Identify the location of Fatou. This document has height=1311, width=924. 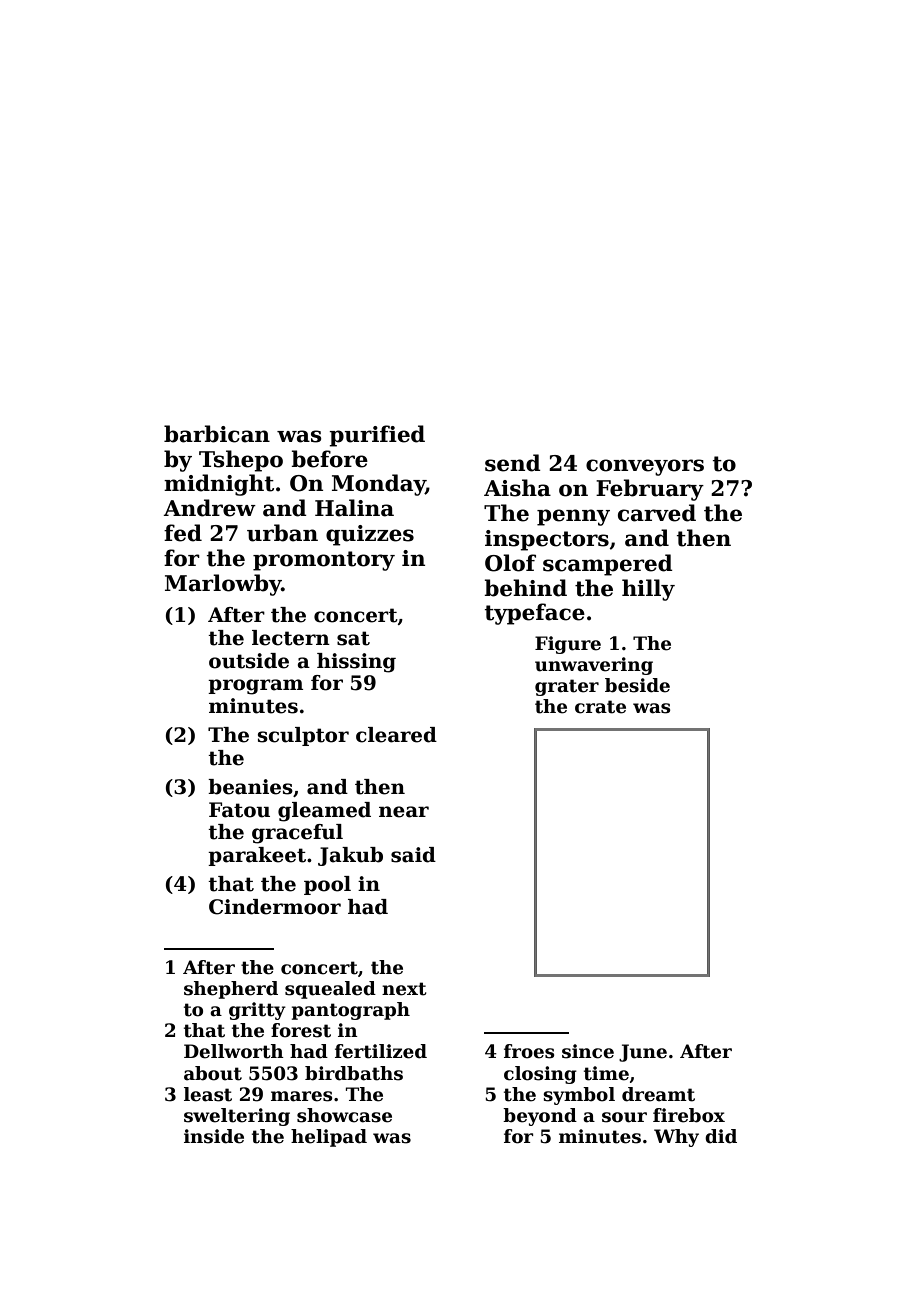
(239, 810).
